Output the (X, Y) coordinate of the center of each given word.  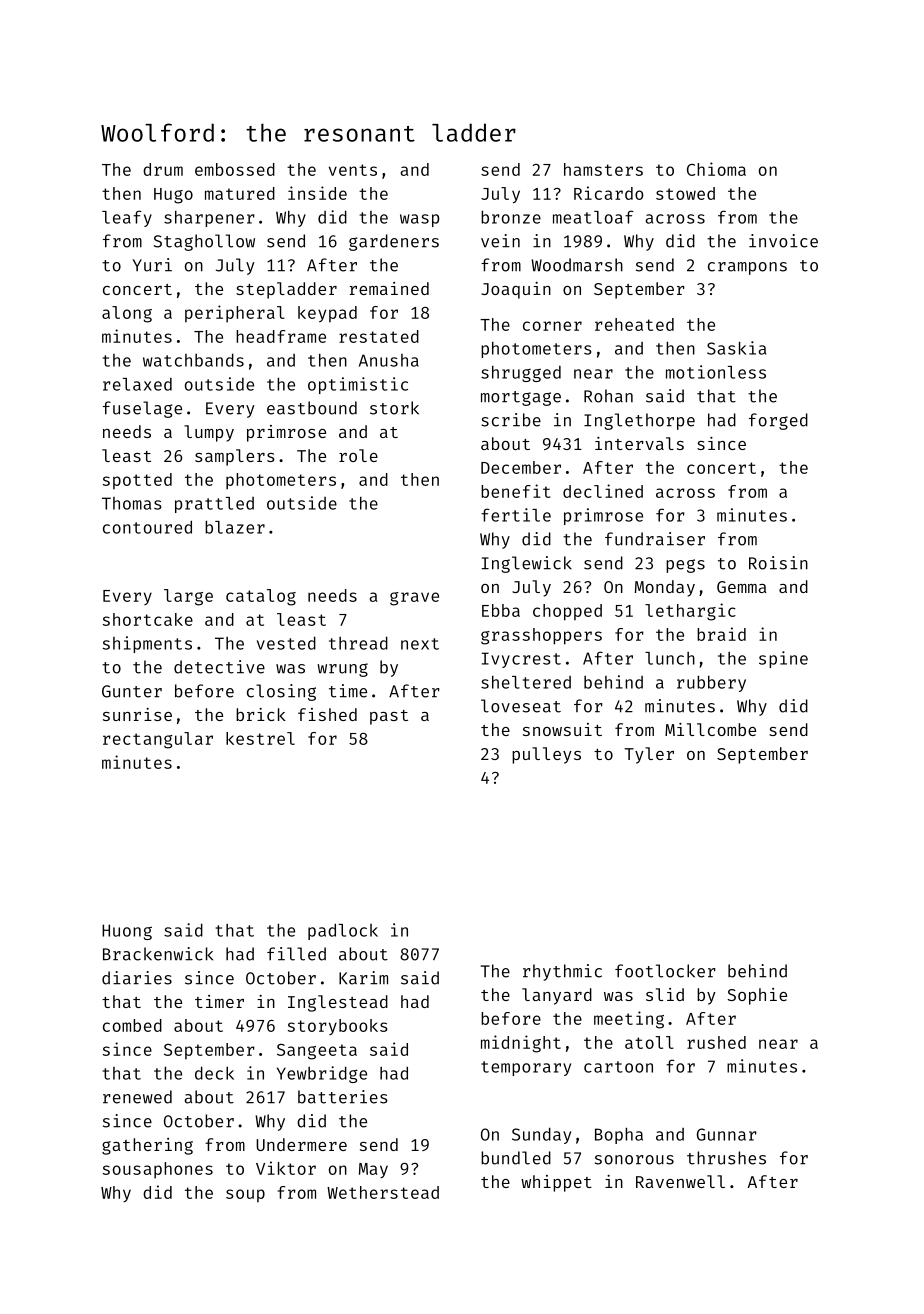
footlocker (665, 971)
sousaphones (158, 1170)
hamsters (603, 169)
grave (414, 599)
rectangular (158, 740)
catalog (261, 597)
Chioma (716, 169)
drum (163, 169)
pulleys (546, 755)
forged (778, 421)
